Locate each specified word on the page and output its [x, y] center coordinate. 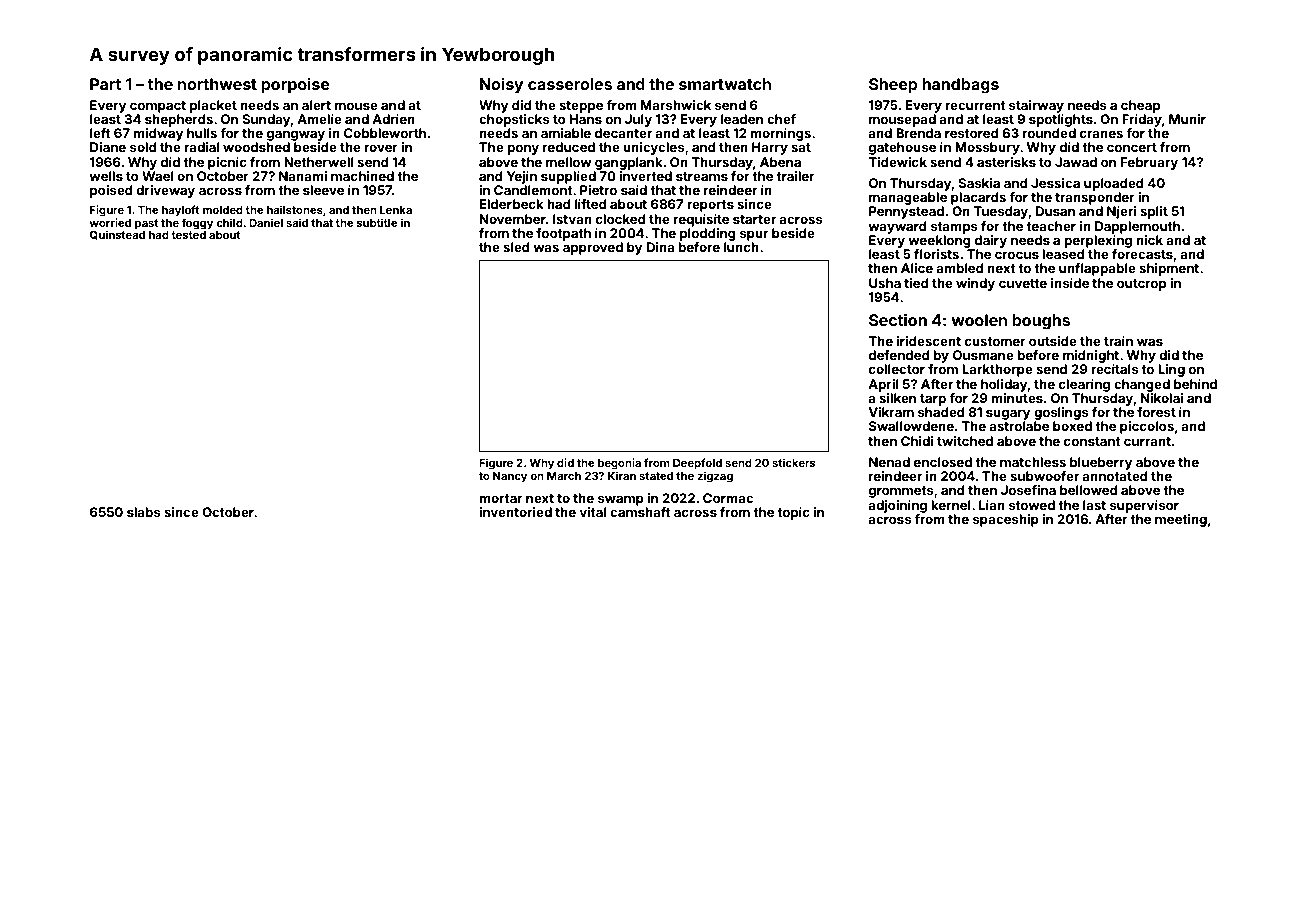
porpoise [295, 86]
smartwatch [725, 84]
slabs [144, 512]
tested [188, 235]
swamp [621, 500]
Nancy [510, 477]
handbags [960, 86]
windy [975, 284]
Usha [885, 283]
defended [899, 355]
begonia [619, 464]
